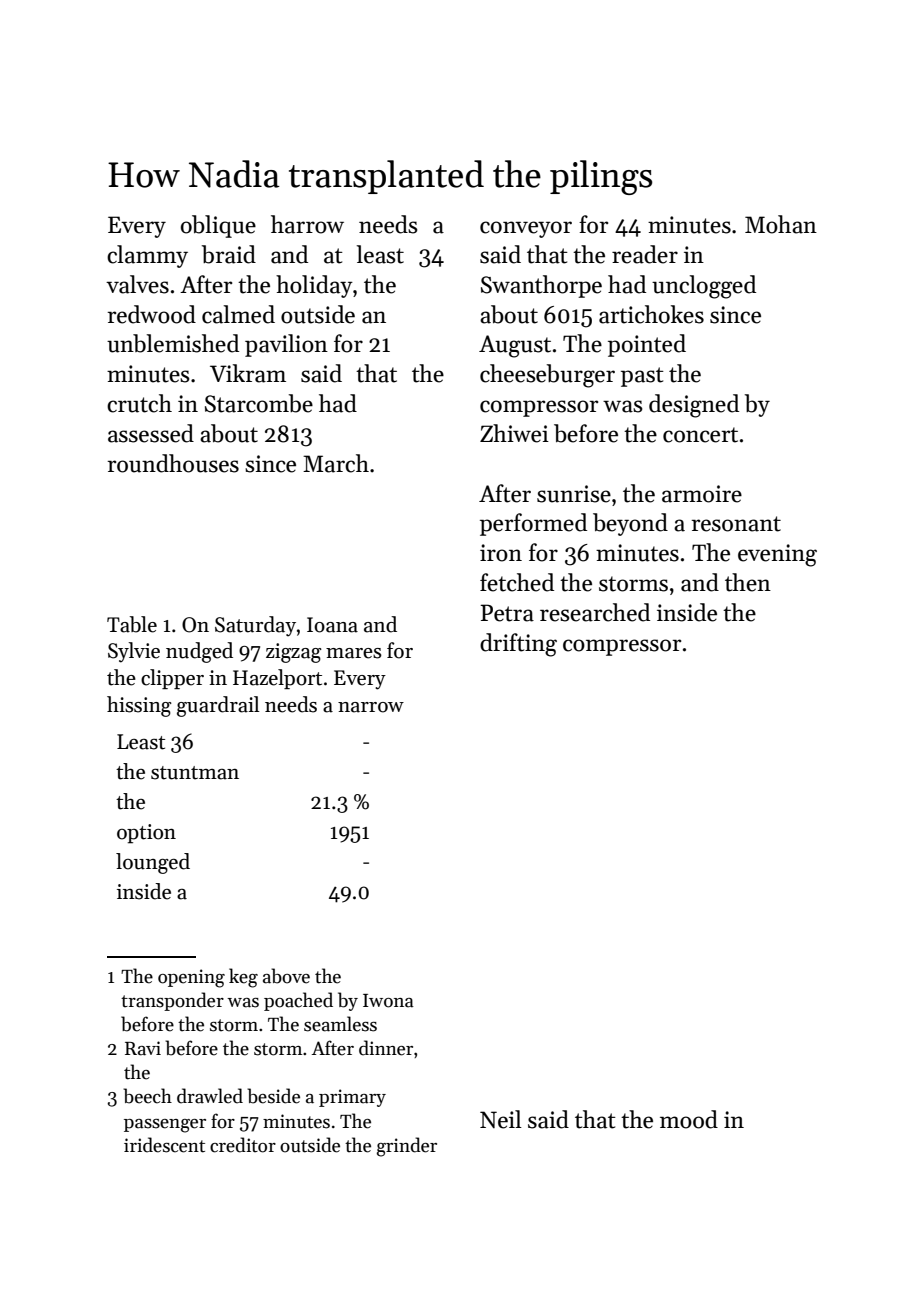 Image resolution: width=924 pixels, height=1311 pixels. Describe the element at coordinates (748, 582) in the screenshot. I see `then` at that location.
